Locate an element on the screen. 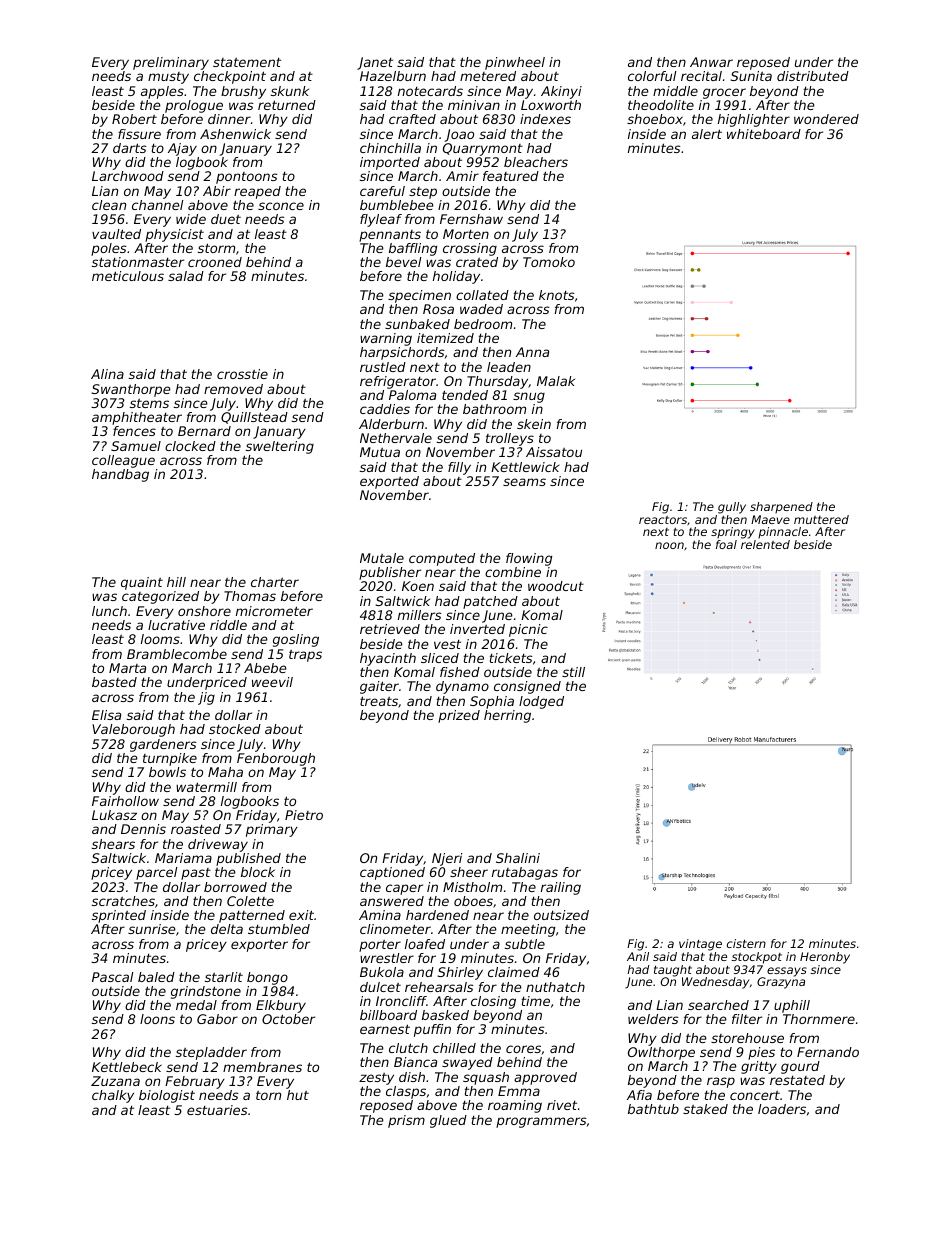  meticulous is located at coordinates (128, 276).
